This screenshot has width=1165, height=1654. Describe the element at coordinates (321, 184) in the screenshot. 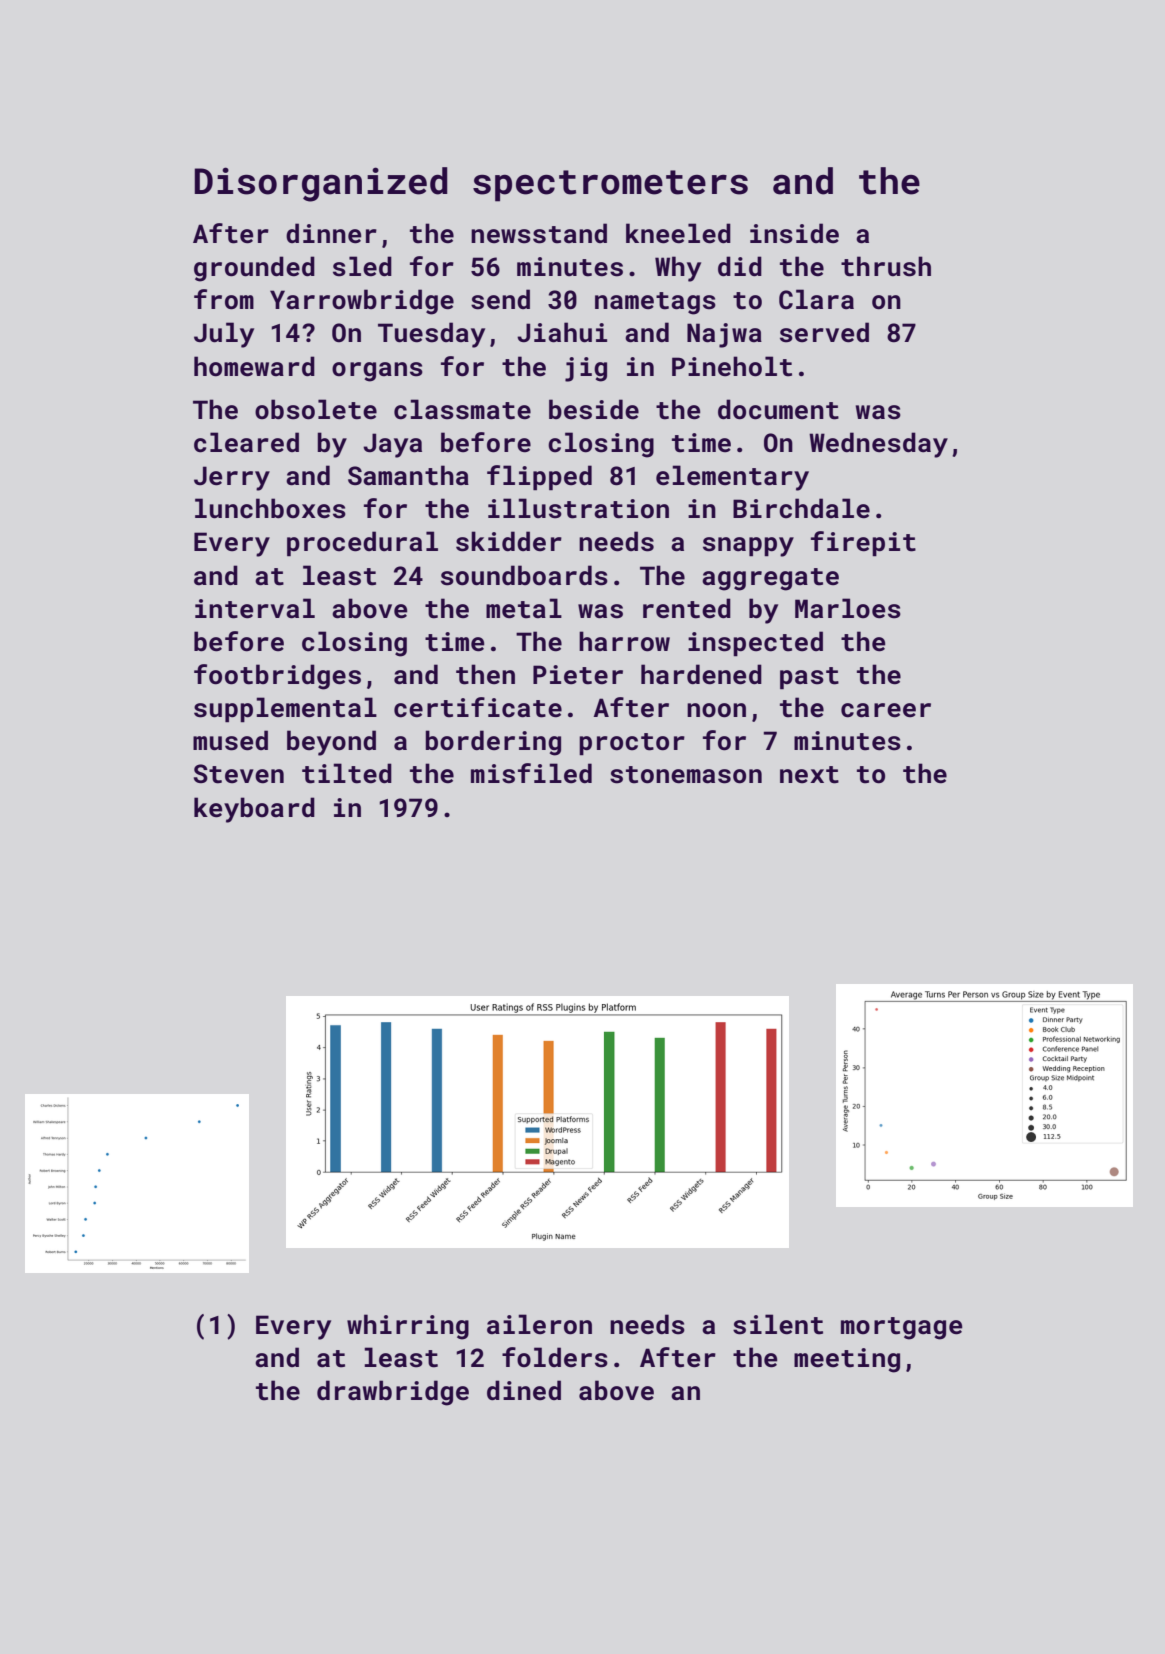

I see `Disorganized` at that location.
